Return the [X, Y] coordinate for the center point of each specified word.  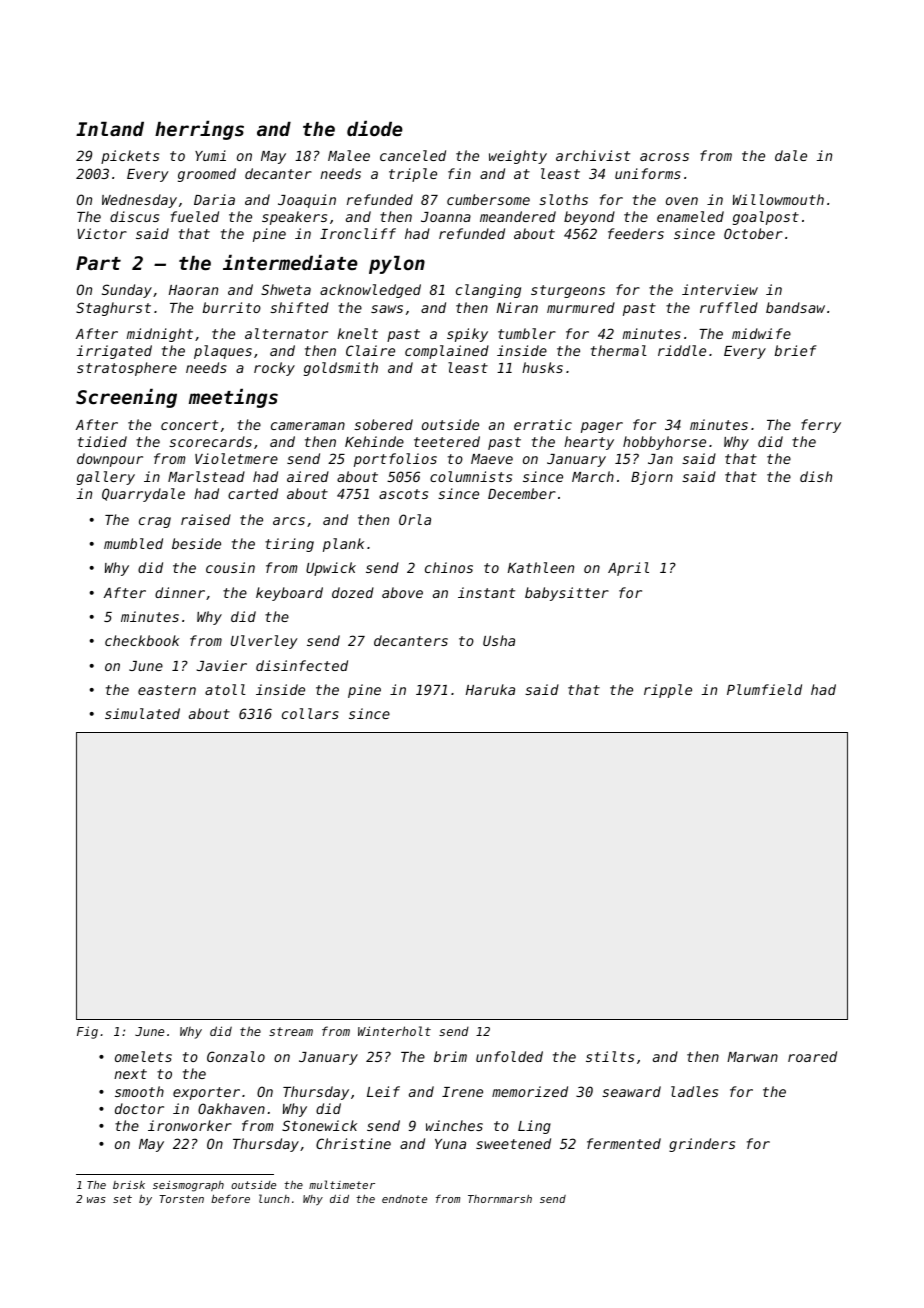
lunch [274, 1198]
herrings [199, 130]
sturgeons [568, 291]
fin [459, 173]
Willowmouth [778, 199]
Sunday [127, 291]
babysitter [567, 594]
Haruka [490, 689]
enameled [690, 216]
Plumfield [764, 689]
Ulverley [264, 642]
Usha [499, 640]
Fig [87, 1032]
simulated [142, 713]
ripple [668, 691]
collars [310, 713]
